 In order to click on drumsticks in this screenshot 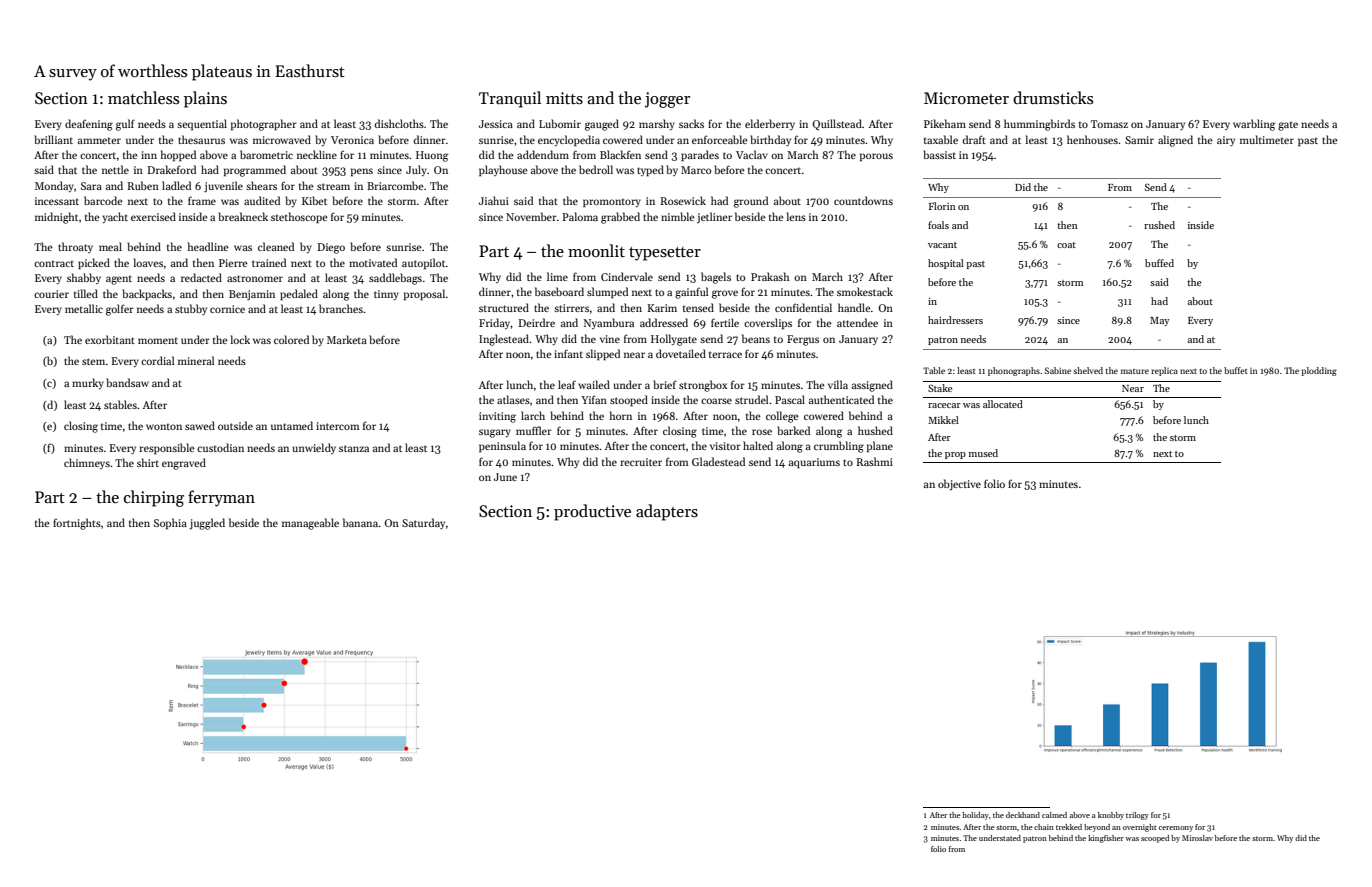, I will do `click(1053, 97)`.
